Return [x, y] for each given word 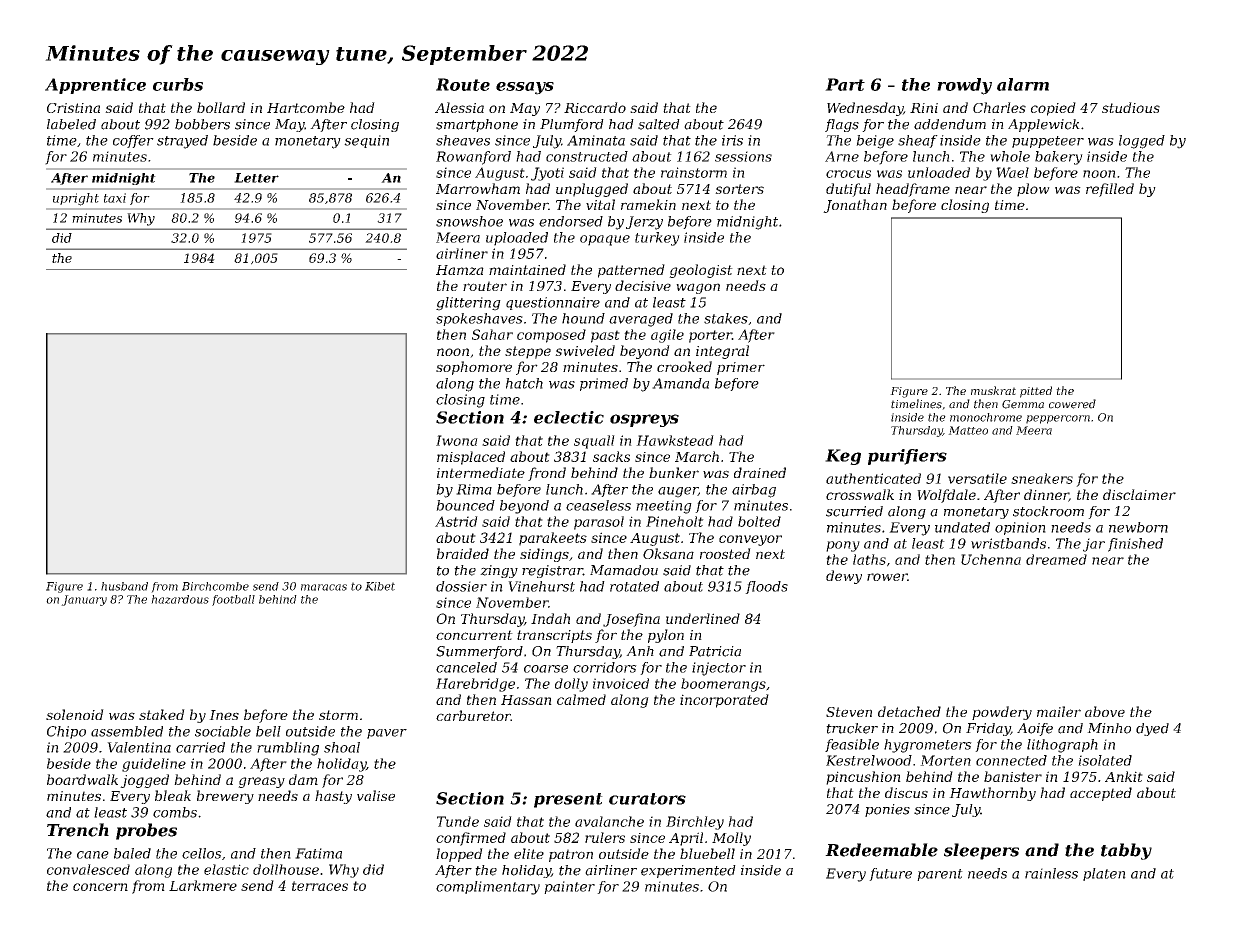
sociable [223, 731]
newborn [1138, 527]
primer [741, 368]
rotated [634, 586]
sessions [743, 156]
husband [124, 586]
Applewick [1044, 125]
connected [1011, 760]
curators [647, 799]
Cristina [73, 108]
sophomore [474, 368]
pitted [1036, 392]
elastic [226, 869]
